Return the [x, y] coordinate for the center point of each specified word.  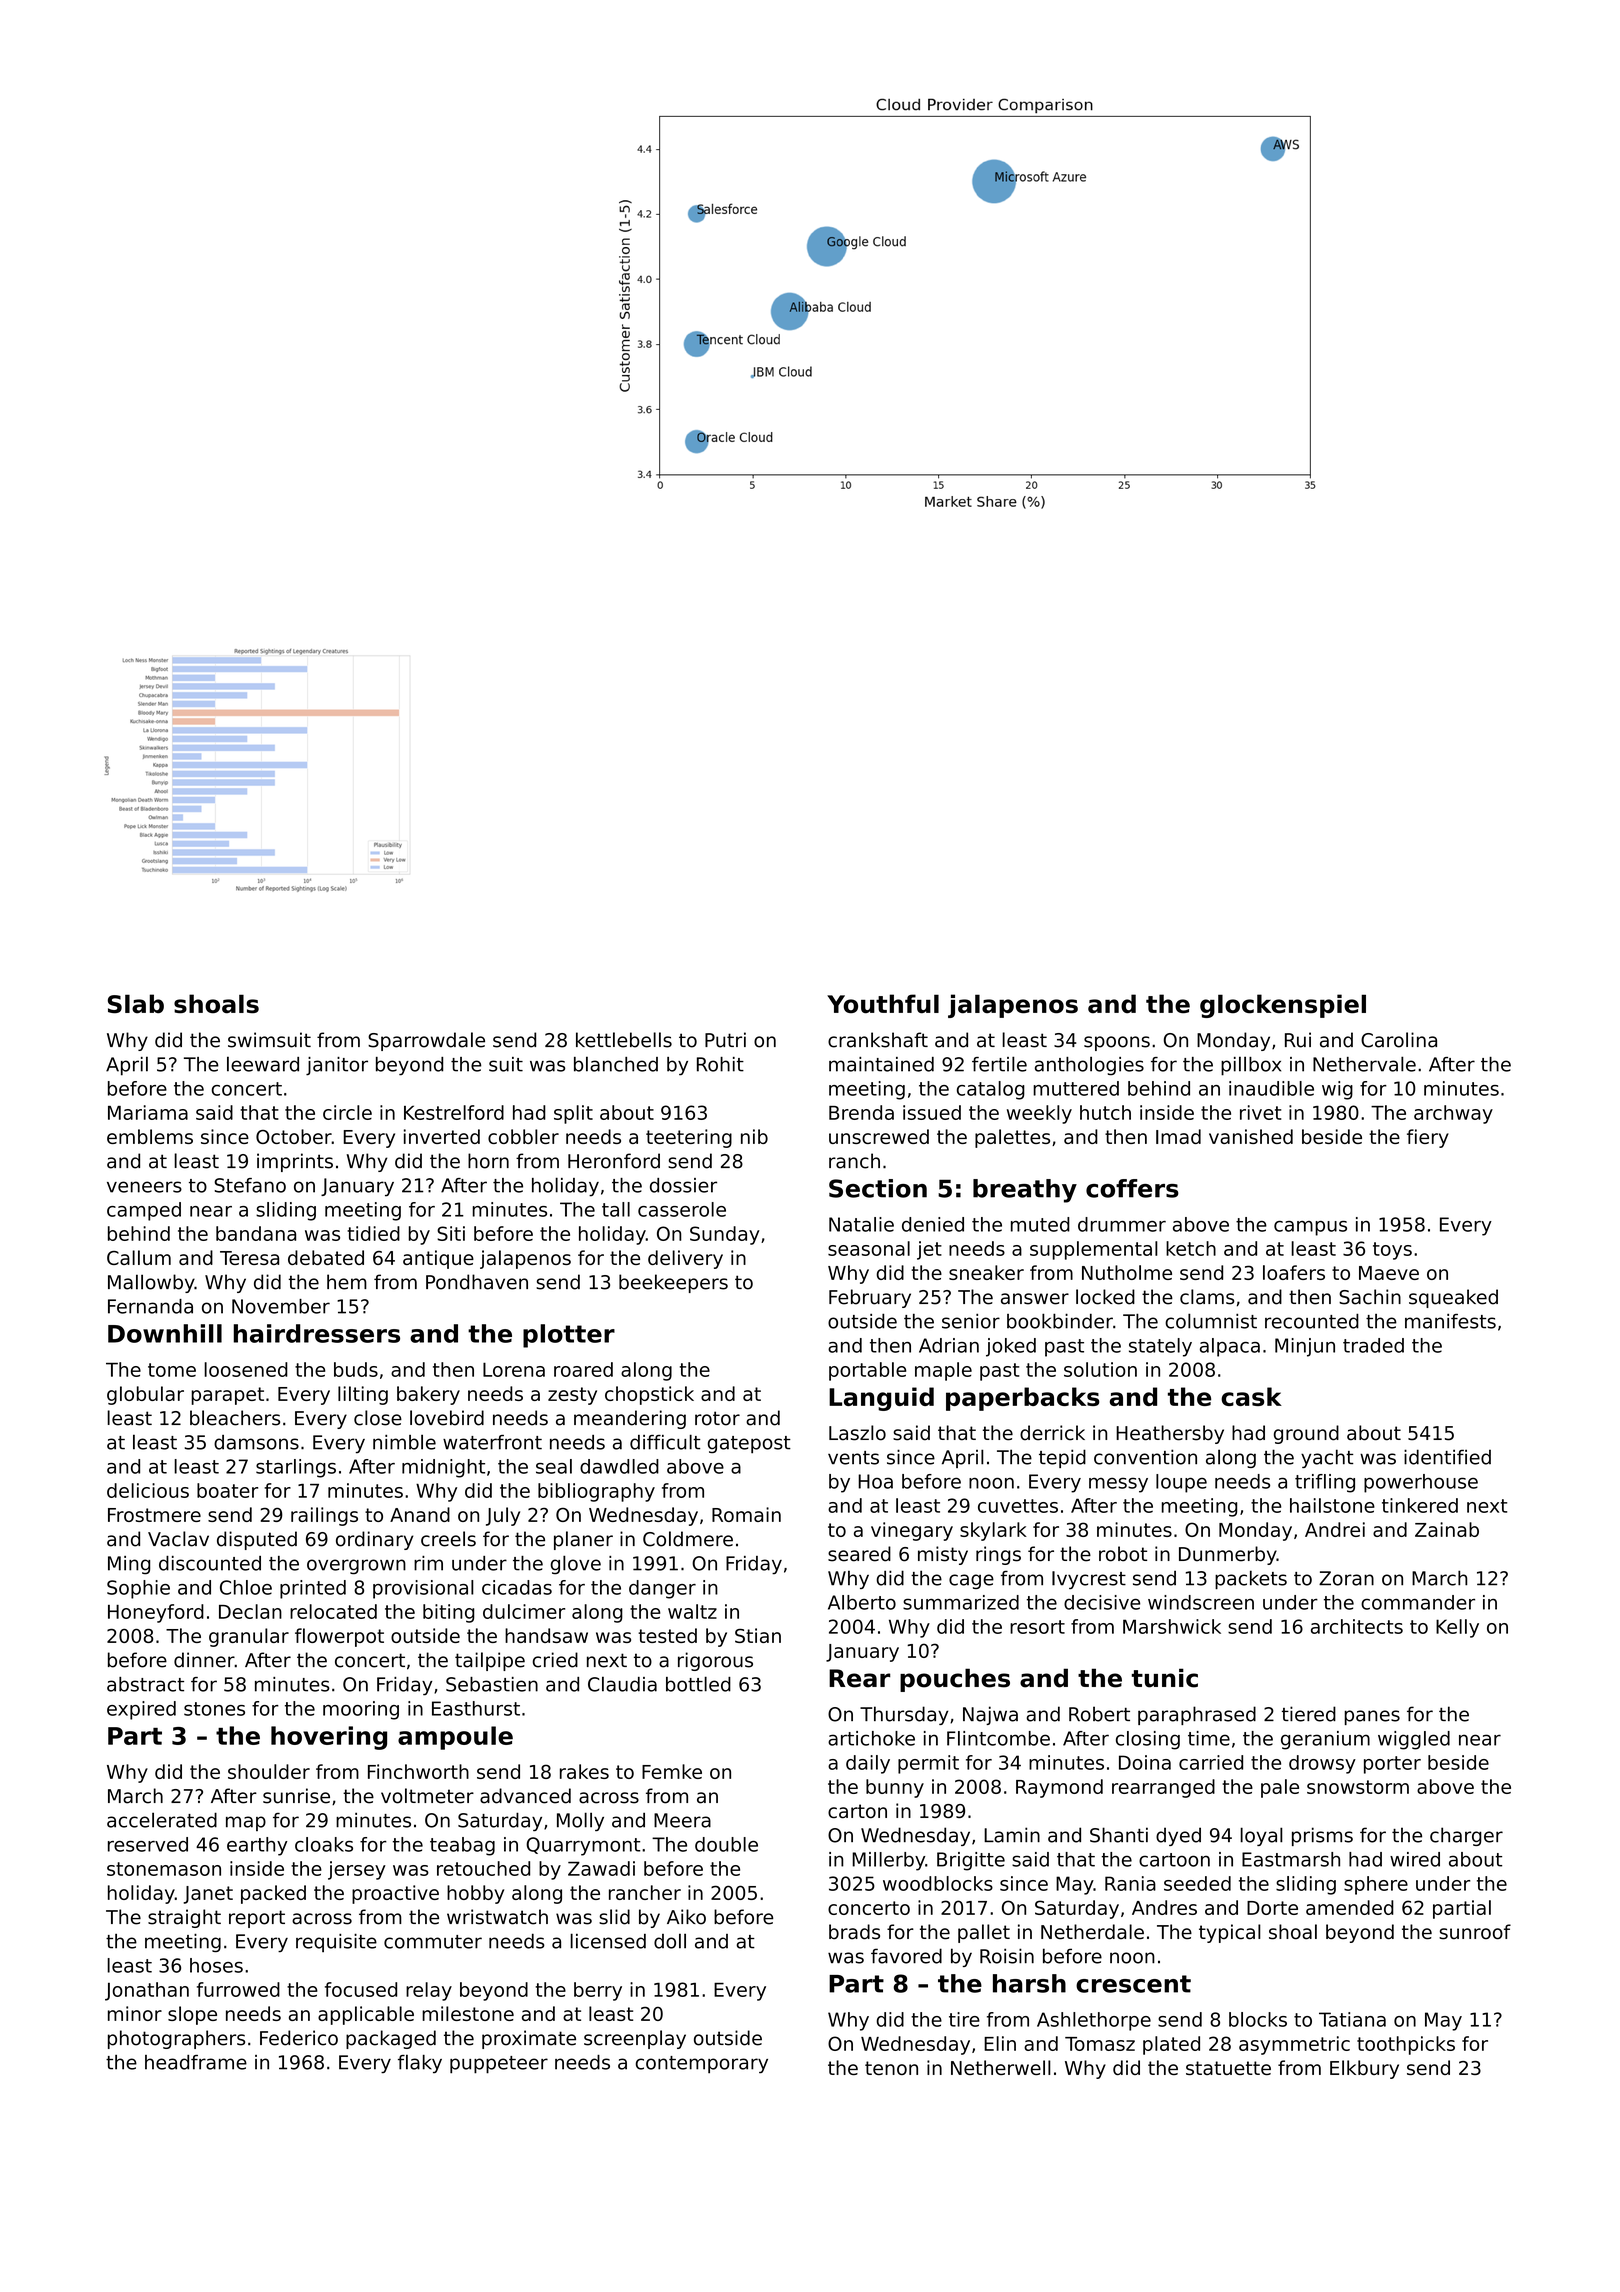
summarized [961, 1602]
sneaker [986, 1272]
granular [249, 1637]
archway [1453, 1114]
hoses [216, 1965]
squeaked [1453, 1298]
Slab [136, 1004]
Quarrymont [583, 1846]
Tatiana [1352, 2019]
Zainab [1447, 1529]
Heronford [614, 1161]
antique [438, 1259]
